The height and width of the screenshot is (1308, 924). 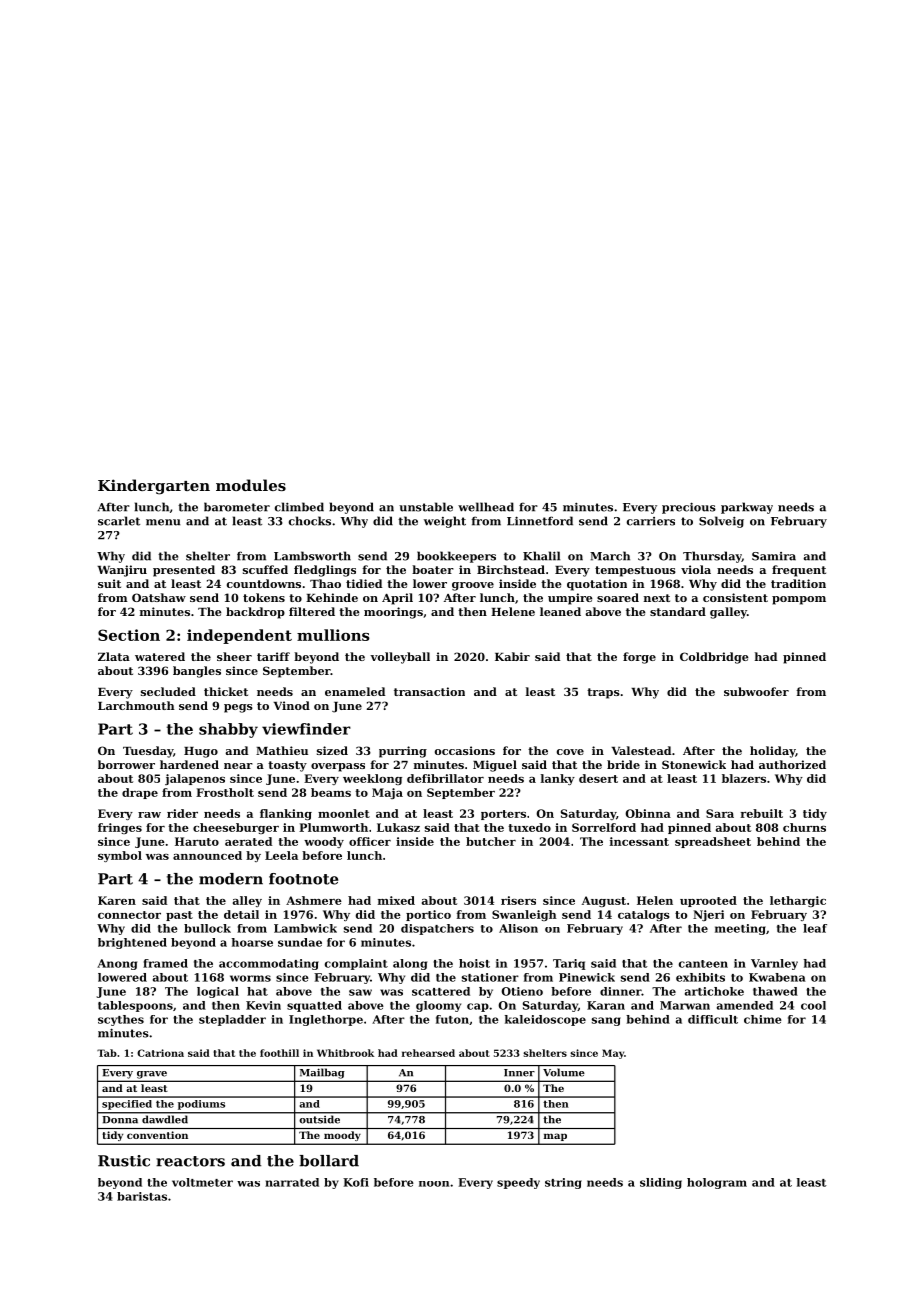 I want to click on futon, so click(x=452, y=1019).
